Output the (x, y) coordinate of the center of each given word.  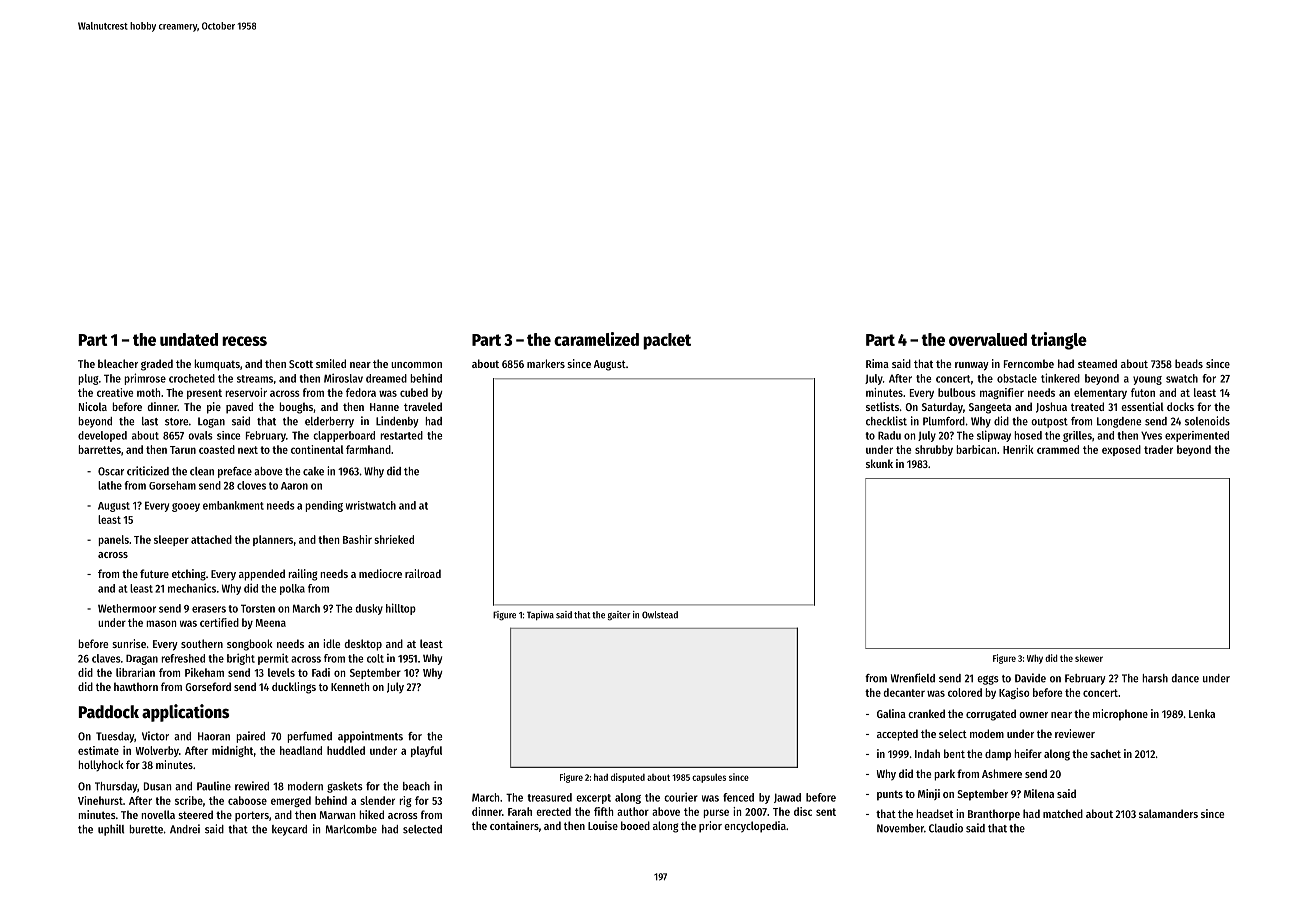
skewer (1089, 658)
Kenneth (350, 686)
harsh (1155, 678)
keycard (289, 830)
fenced (738, 797)
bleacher (118, 363)
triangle (1059, 341)
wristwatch (371, 505)
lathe (110, 485)
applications (185, 713)
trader (1158, 449)
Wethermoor (127, 608)
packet (667, 341)
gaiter (619, 616)
